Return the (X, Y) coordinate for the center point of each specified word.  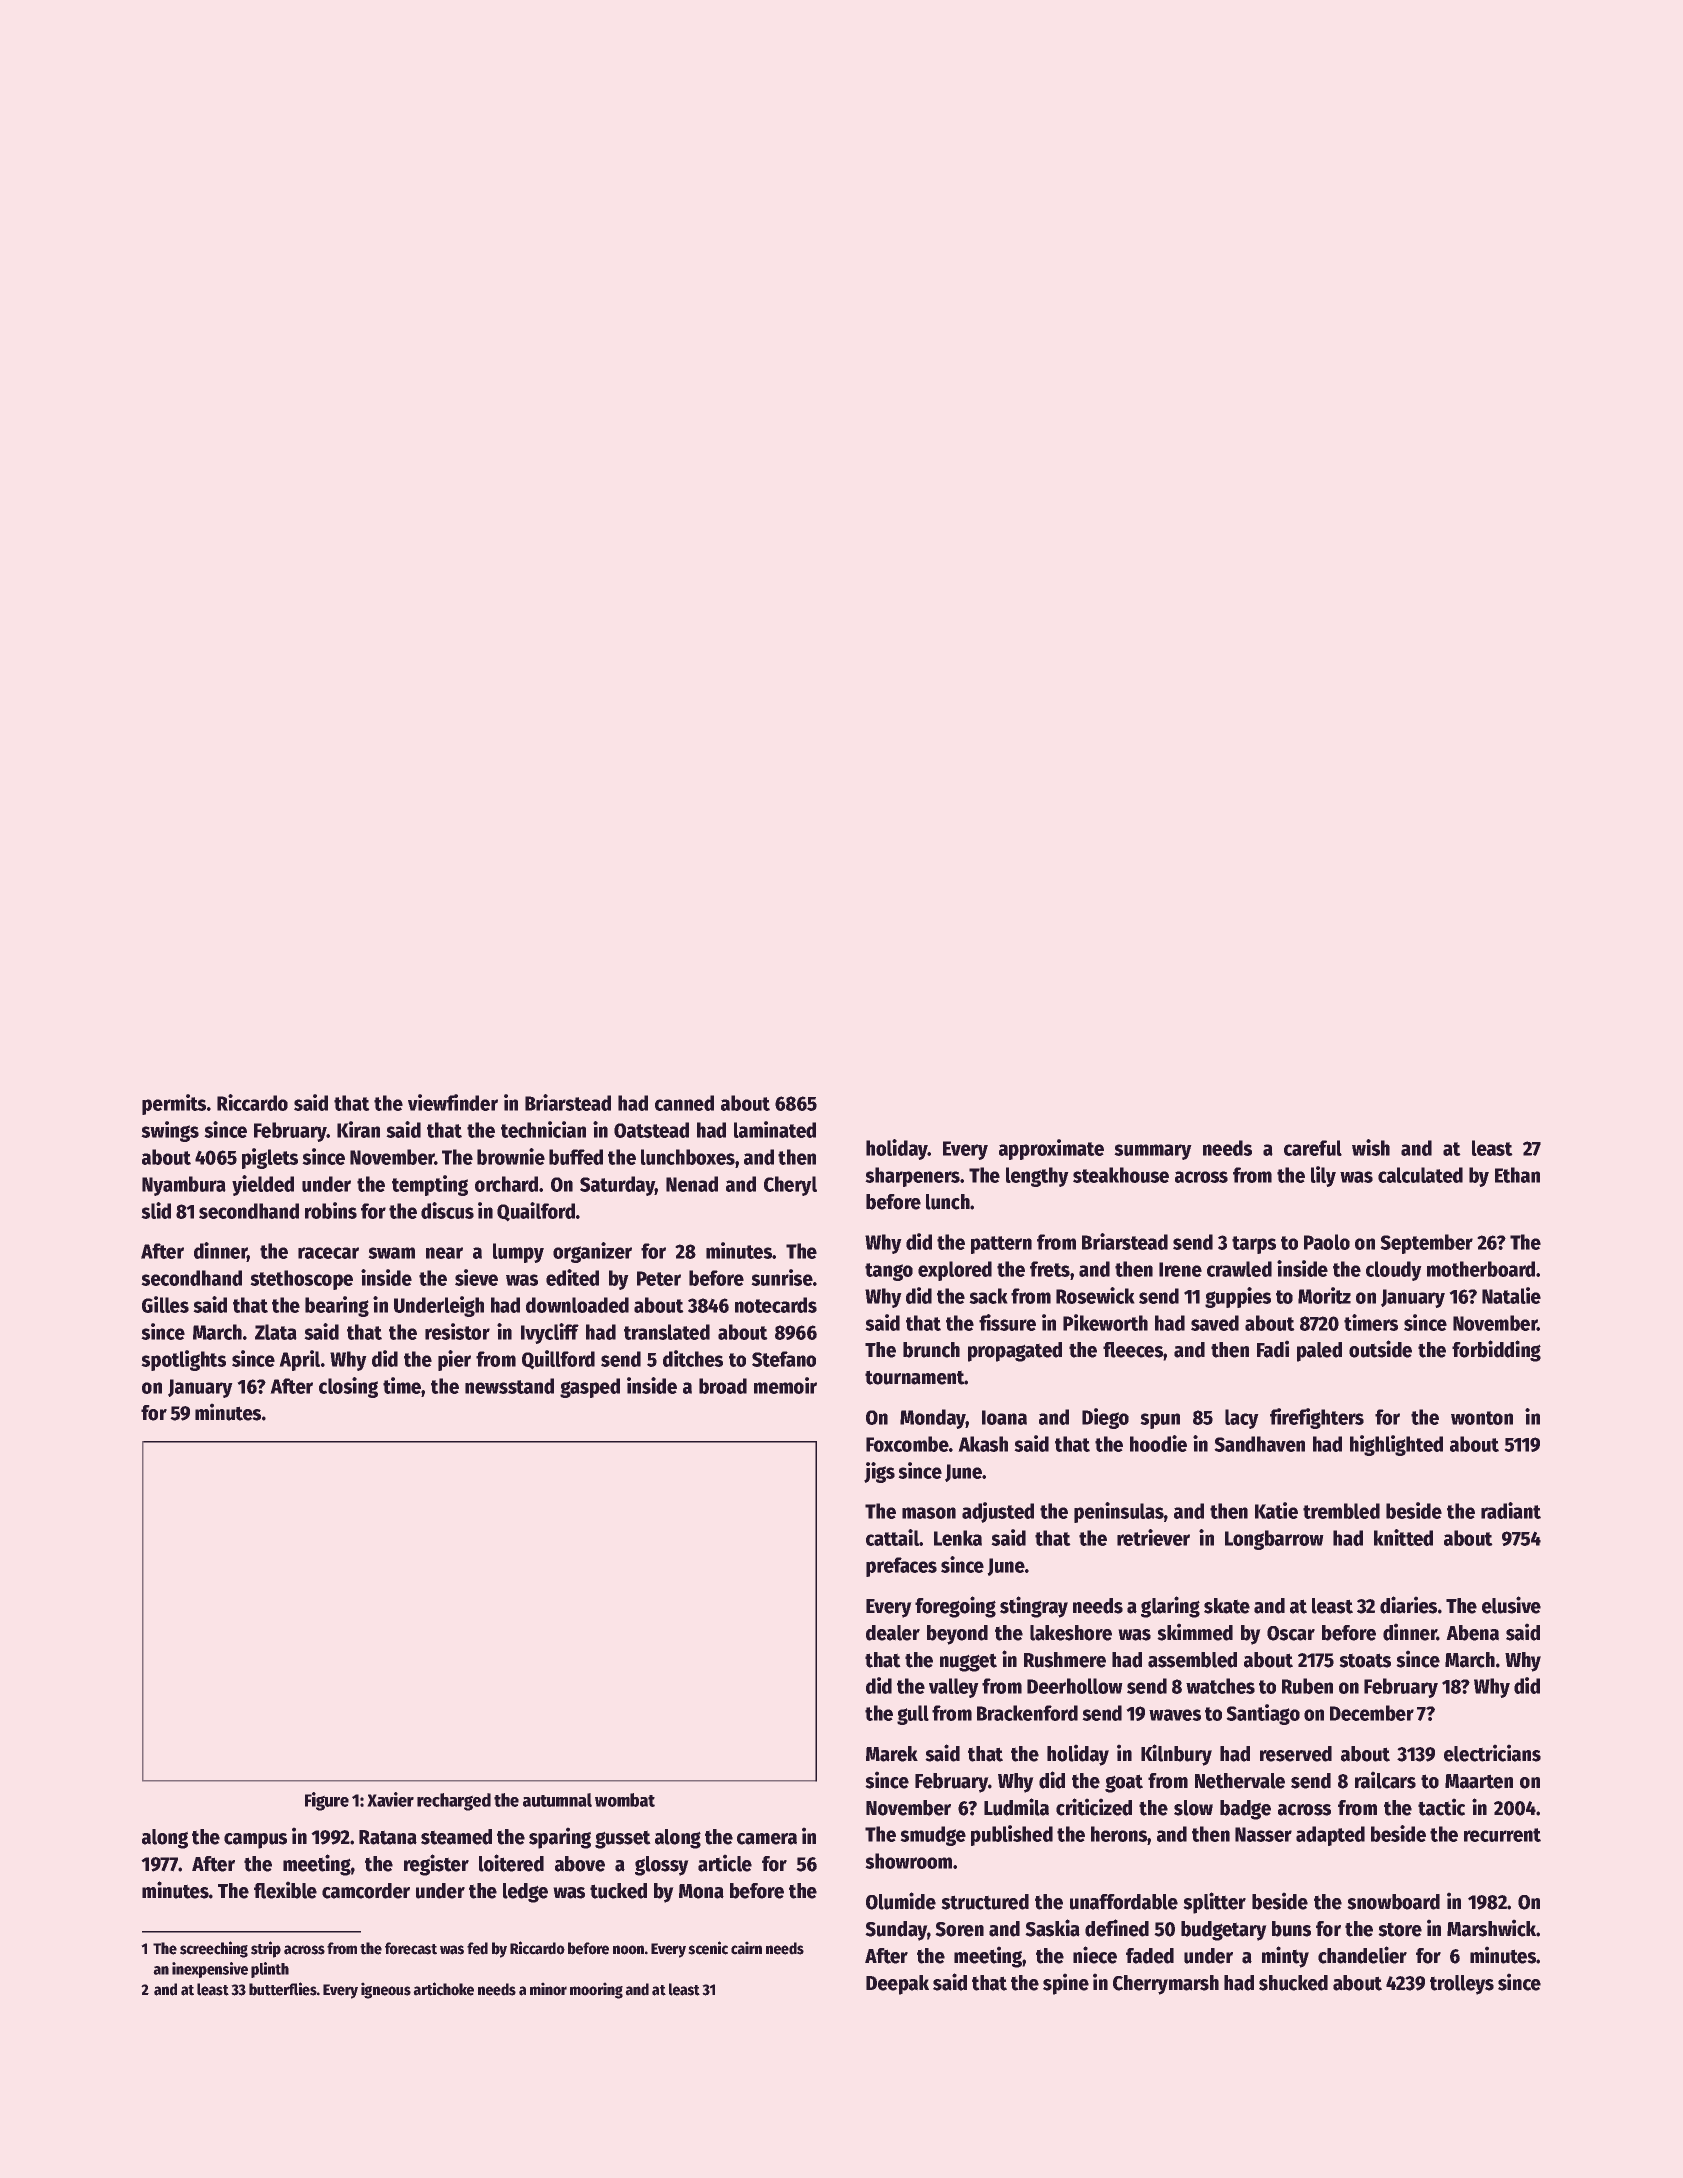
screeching (214, 1949)
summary (1153, 1152)
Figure (327, 1801)
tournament (915, 1377)
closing (348, 1387)
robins (331, 1210)
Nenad (692, 1184)
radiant (1511, 1510)
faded (1150, 1956)
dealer (893, 1633)
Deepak (897, 1985)
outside (1380, 1349)
